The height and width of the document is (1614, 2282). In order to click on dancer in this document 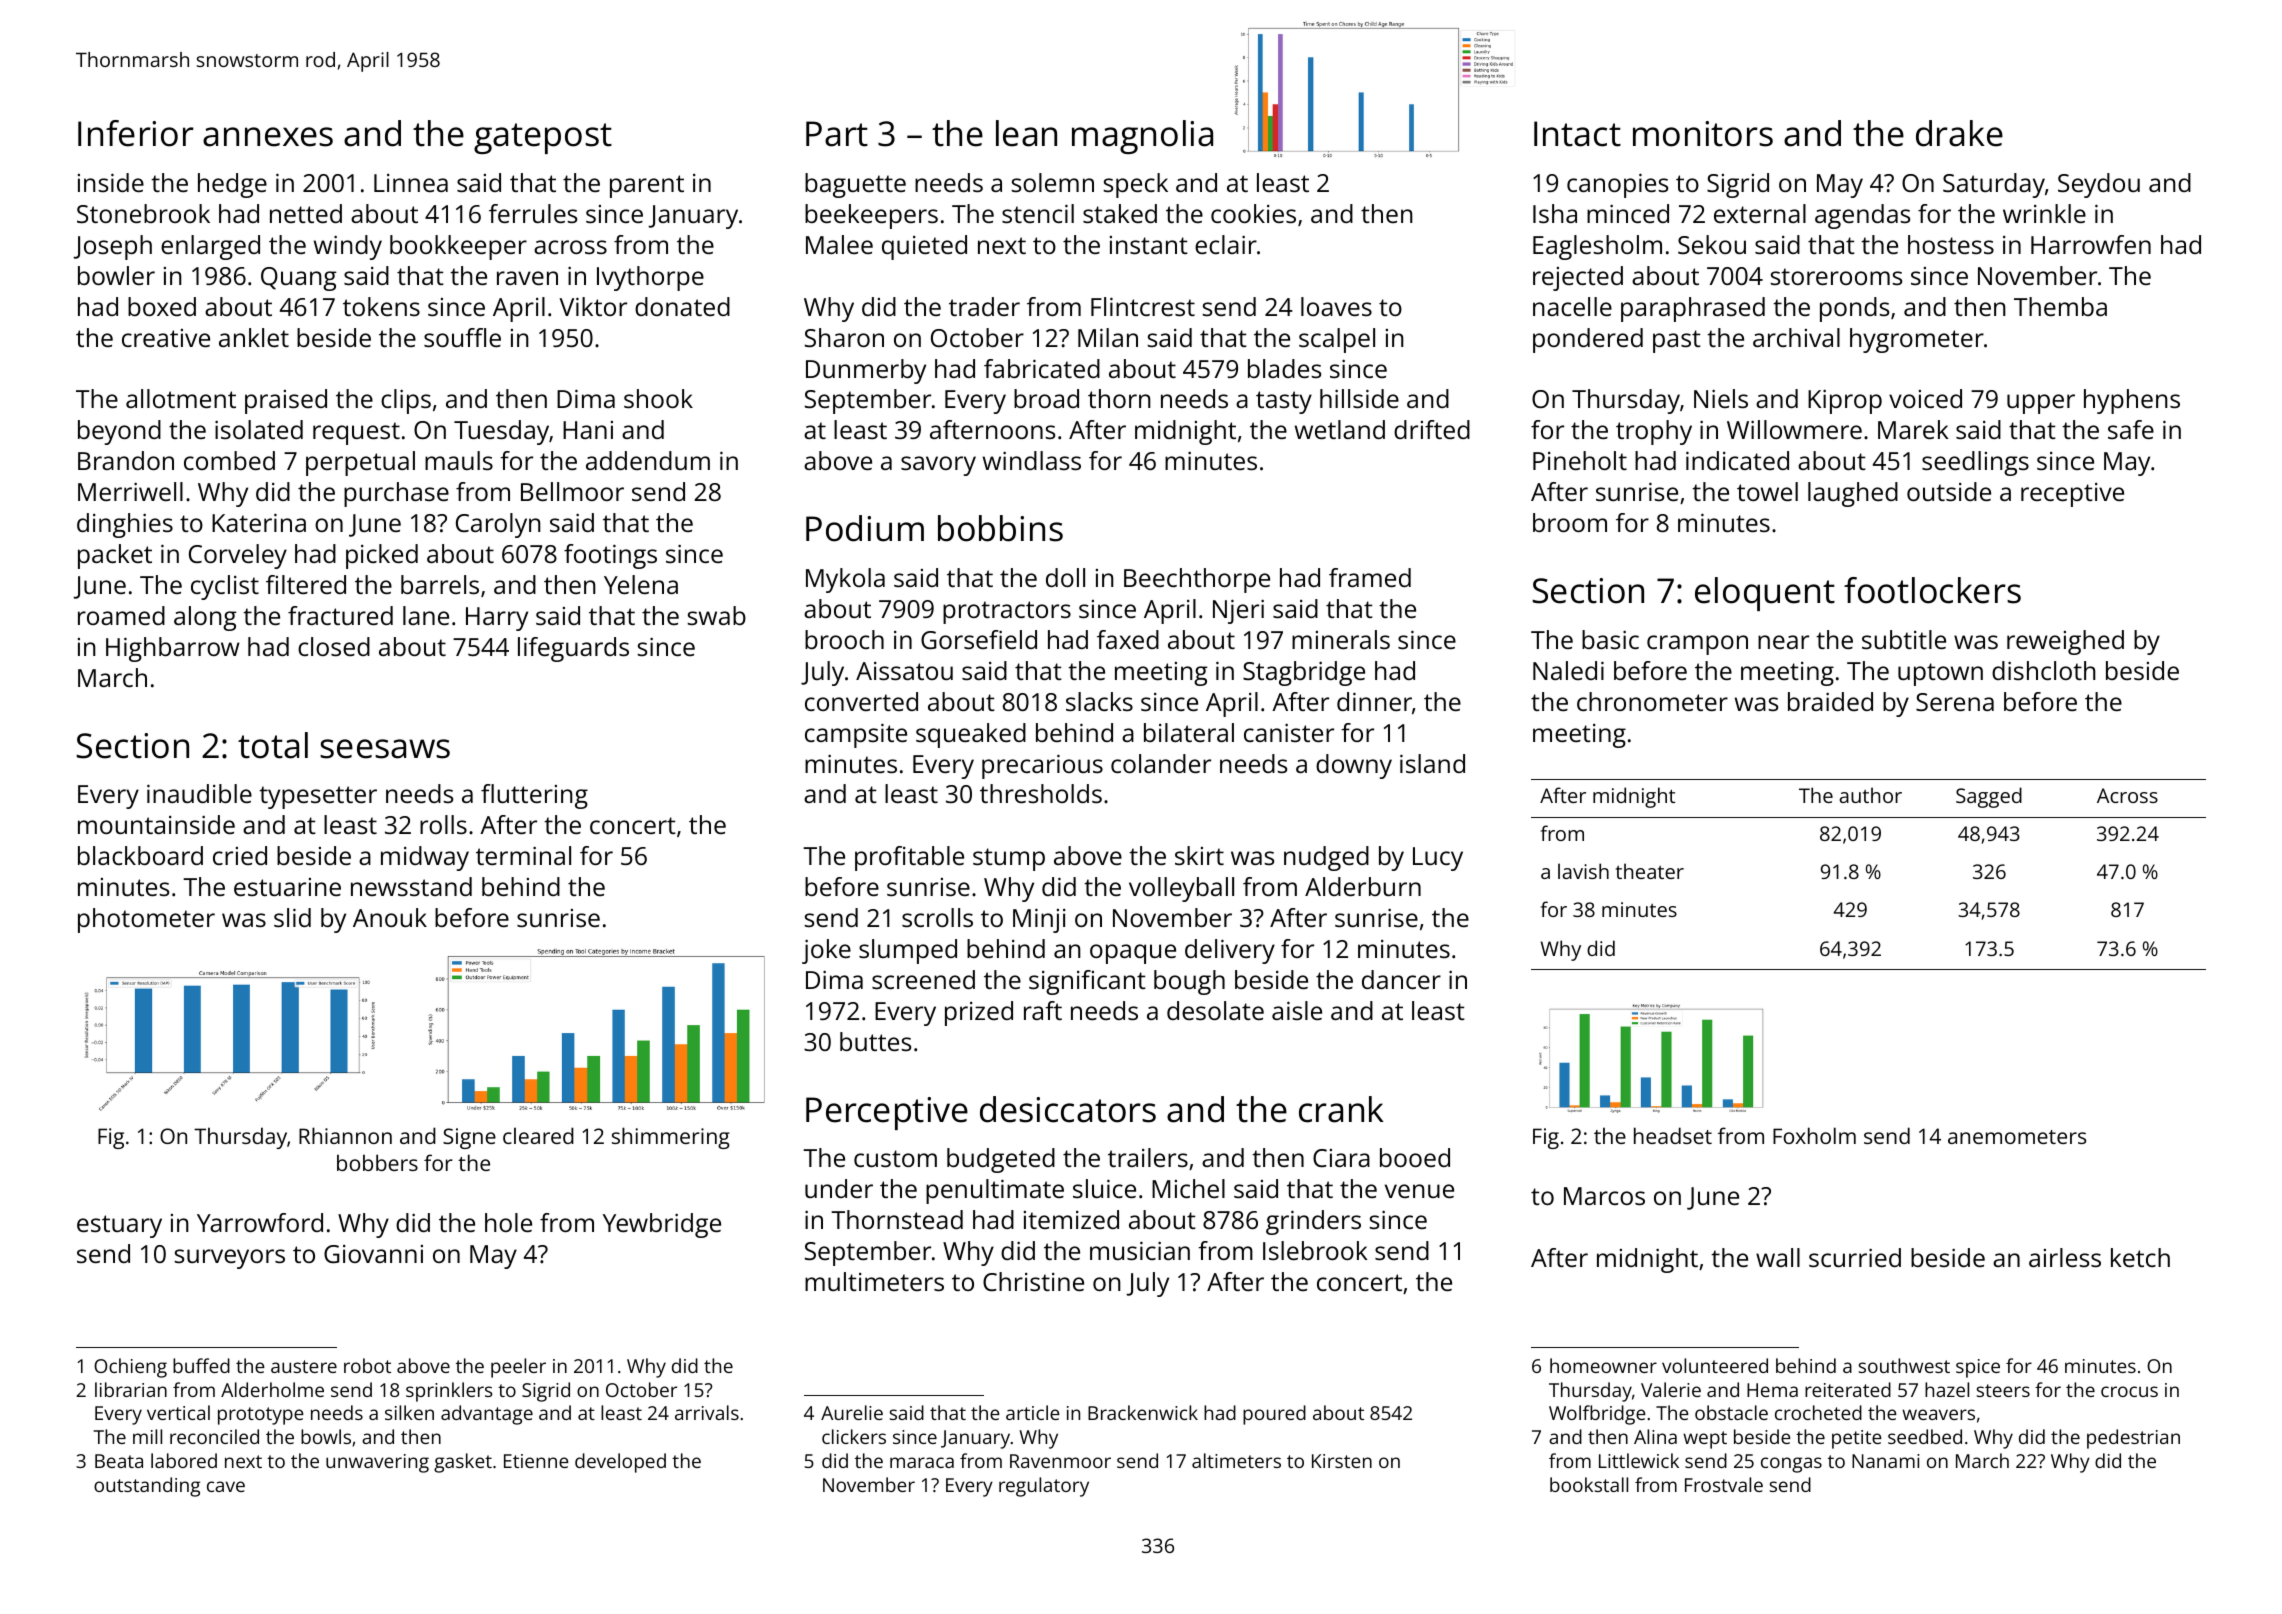, I will do `click(1401, 979)`.
